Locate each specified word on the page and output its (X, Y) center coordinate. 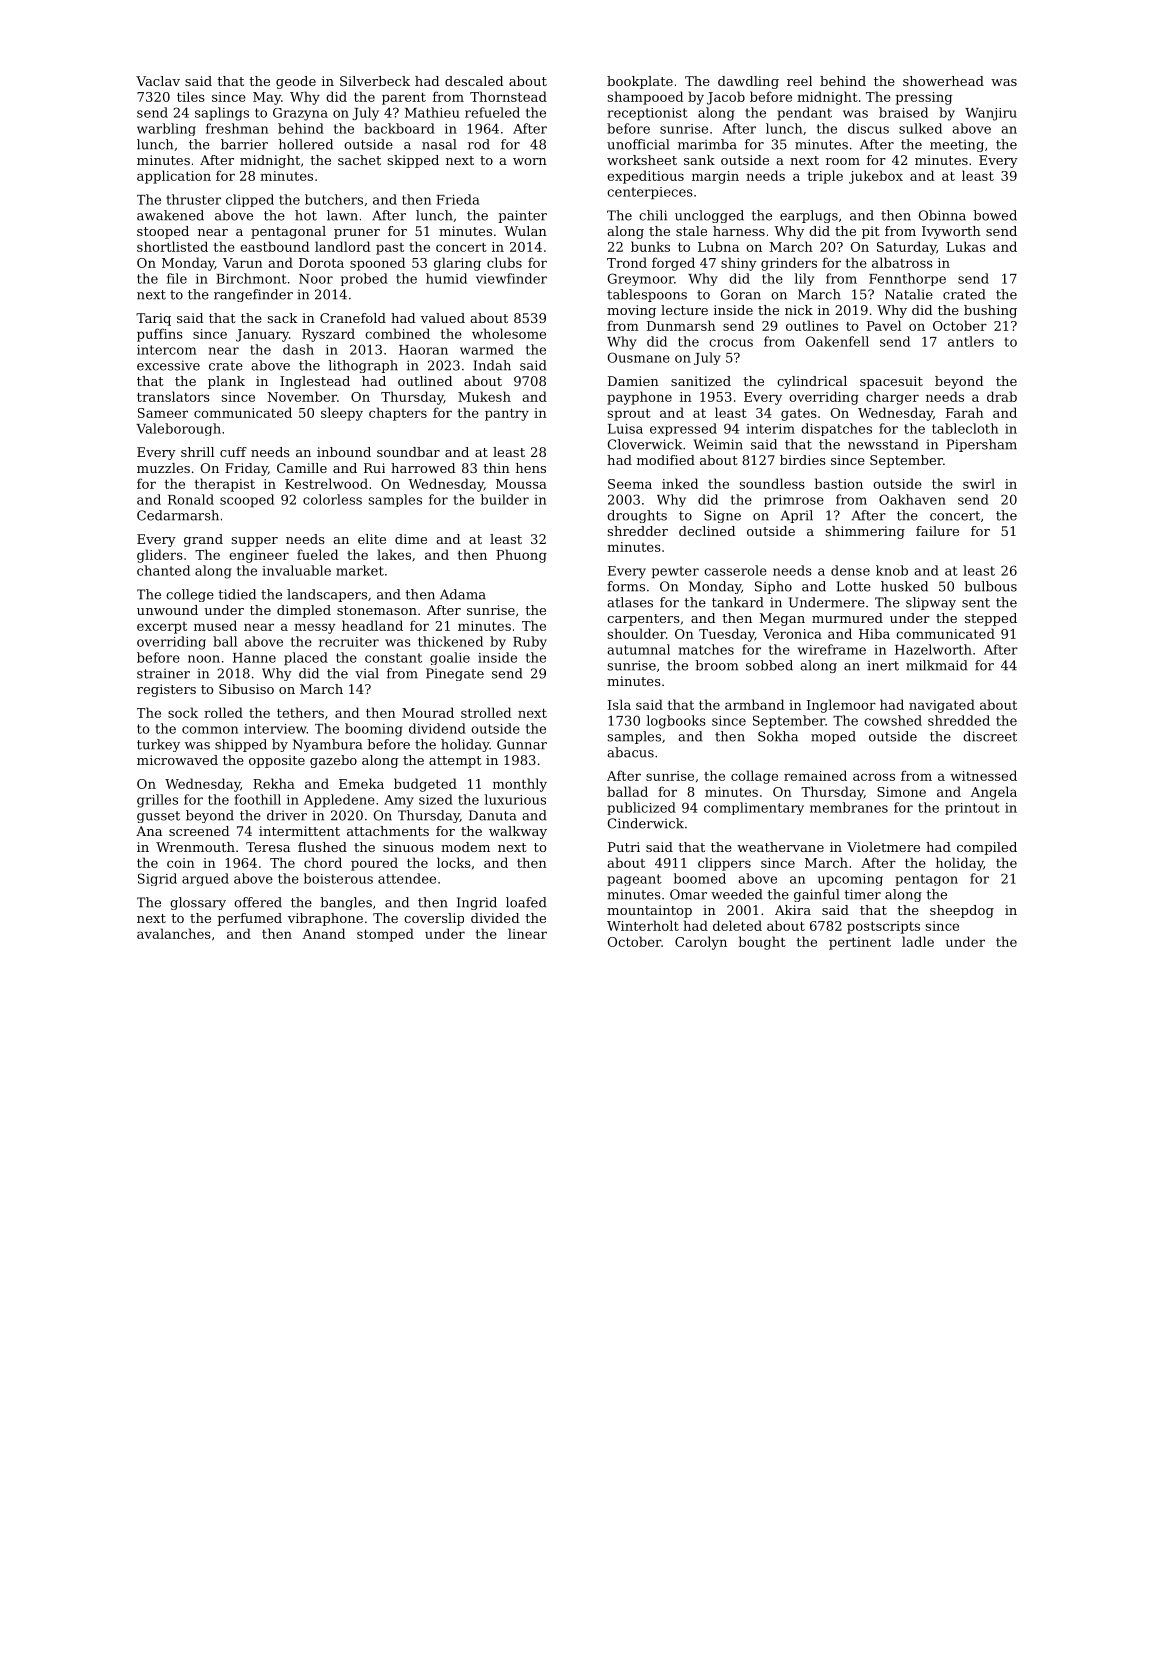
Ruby (530, 643)
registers (166, 690)
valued (443, 318)
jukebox (876, 177)
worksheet (642, 160)
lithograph (363, 366)
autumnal (638, 649)
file (177, 278)
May (267, 98)
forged (673, 264)
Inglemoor (841, 706)
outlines (812, 325)
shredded (959, 720)
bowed (995, 215)
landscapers (327, 595)
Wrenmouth (195, 847)
